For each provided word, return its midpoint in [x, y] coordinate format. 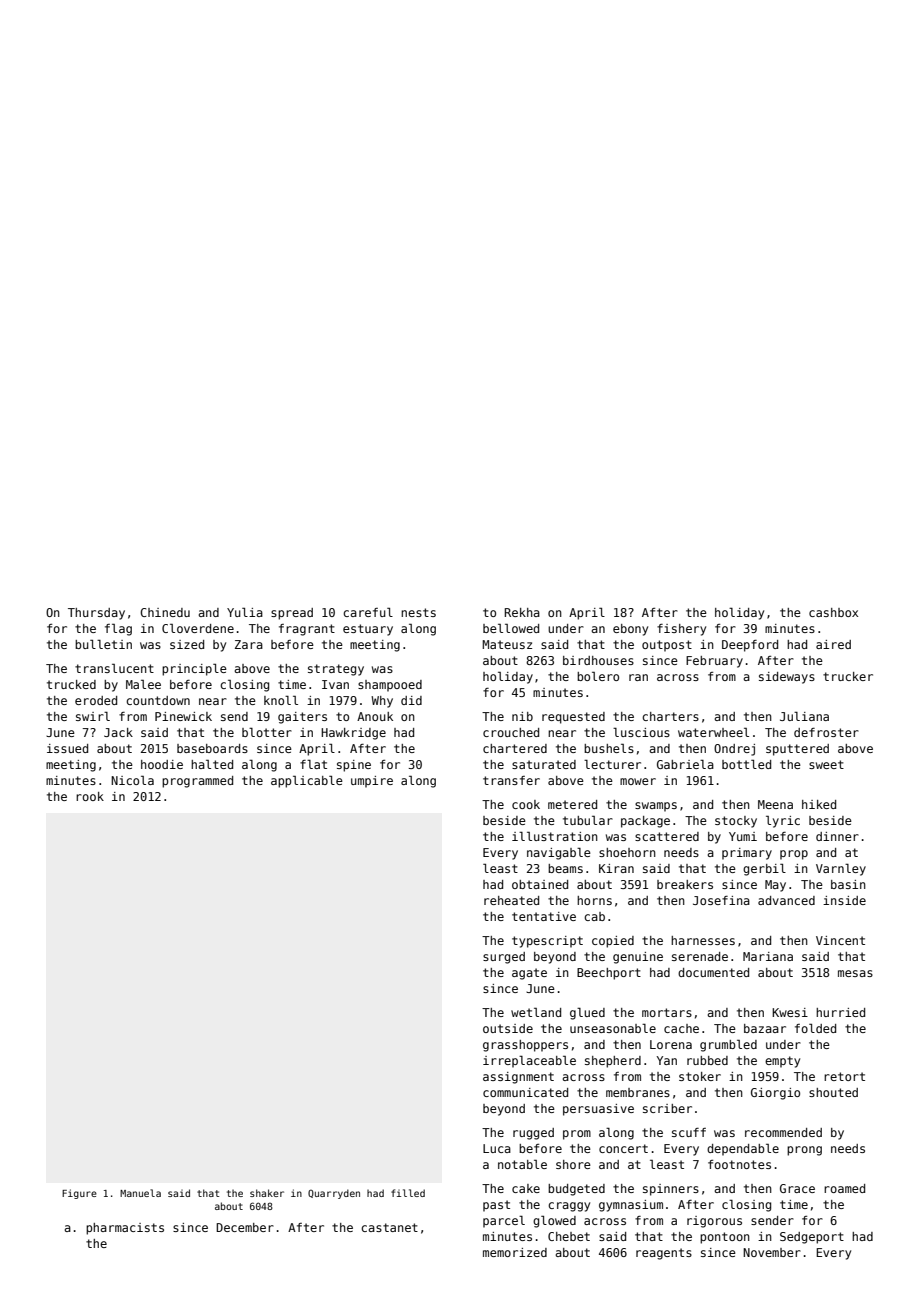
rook [90, 796]
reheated [511, 900]
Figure [79, 1194]
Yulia [245, 612]
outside [508, 1028]
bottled [746, 764]
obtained [540, 884]
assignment [518, 1078]
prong [804, 1151]
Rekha [522, 612]
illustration [555, 836]
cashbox [833, 612]
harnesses [703, 940]
